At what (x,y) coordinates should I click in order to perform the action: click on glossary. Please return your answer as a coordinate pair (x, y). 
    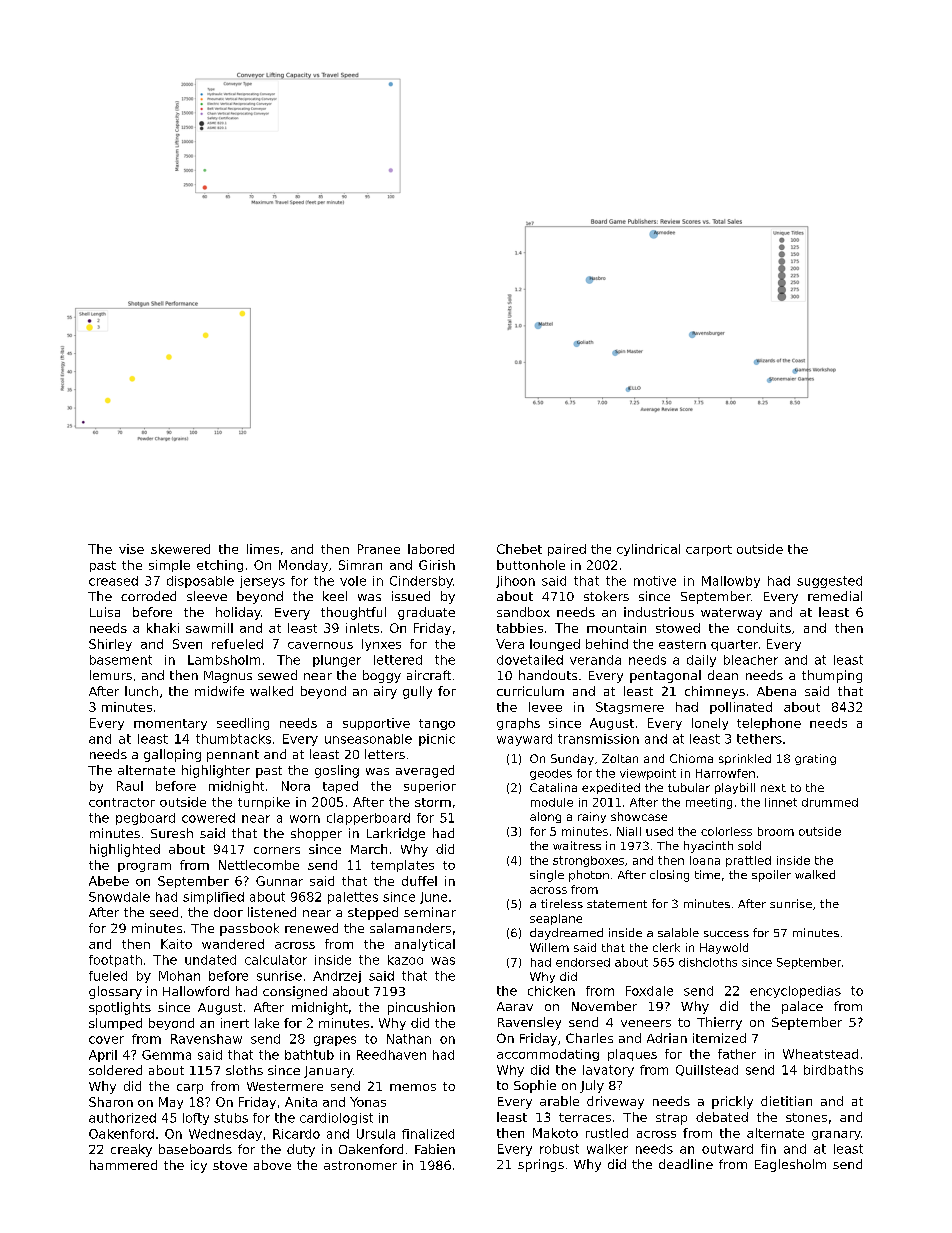
    Looking at the image, I should click on (115, 992).
